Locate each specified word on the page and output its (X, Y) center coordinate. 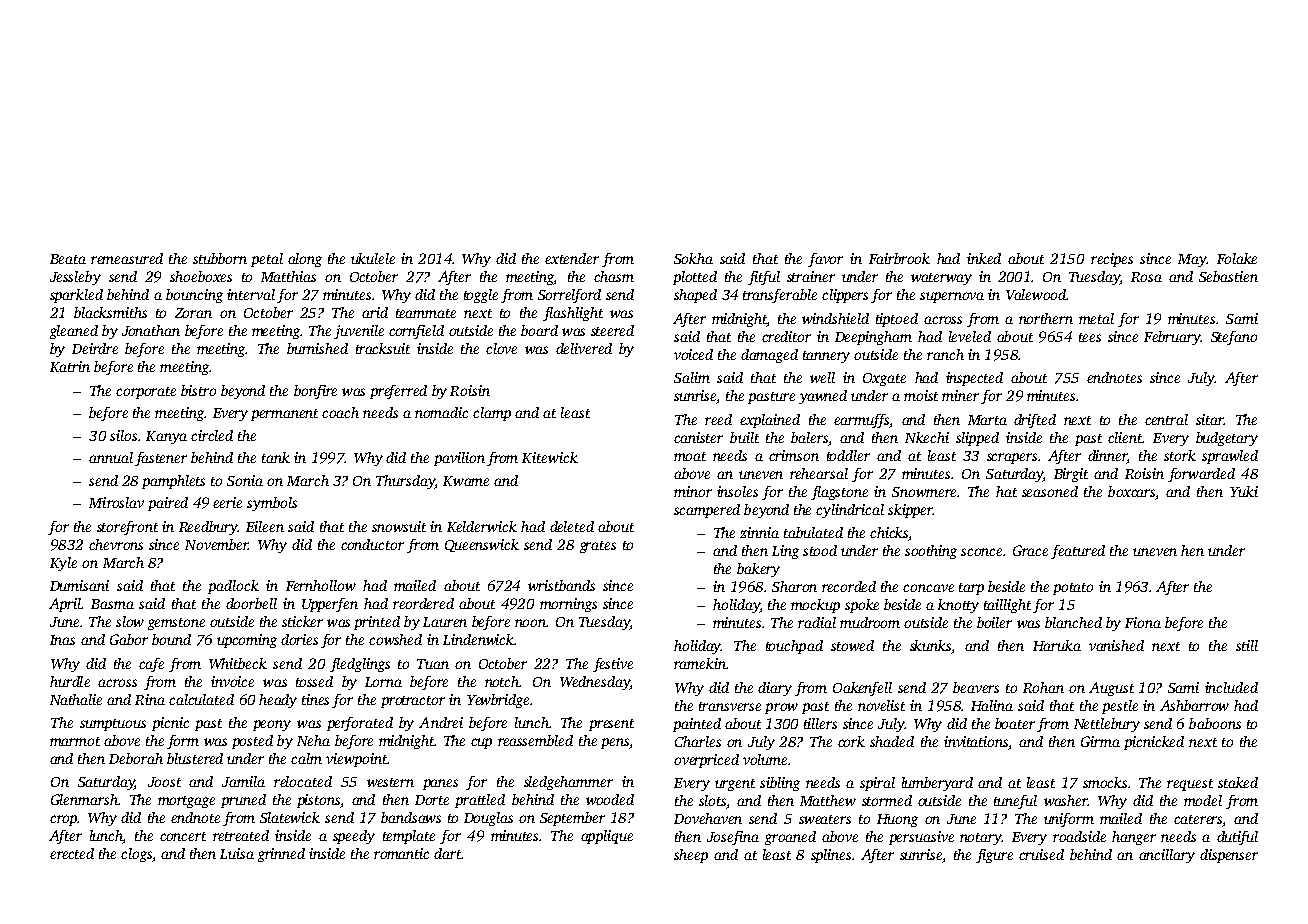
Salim (692, 377)
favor (825, 260)
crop (63, 820)
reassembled (535, 740)
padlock (233, 587)
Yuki (1244, 491)
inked (984, 258)
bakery (758, 570)
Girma (1100, 741)
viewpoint (356, 760)
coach (340, 412)
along (305, 260)
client (1125, 437)
